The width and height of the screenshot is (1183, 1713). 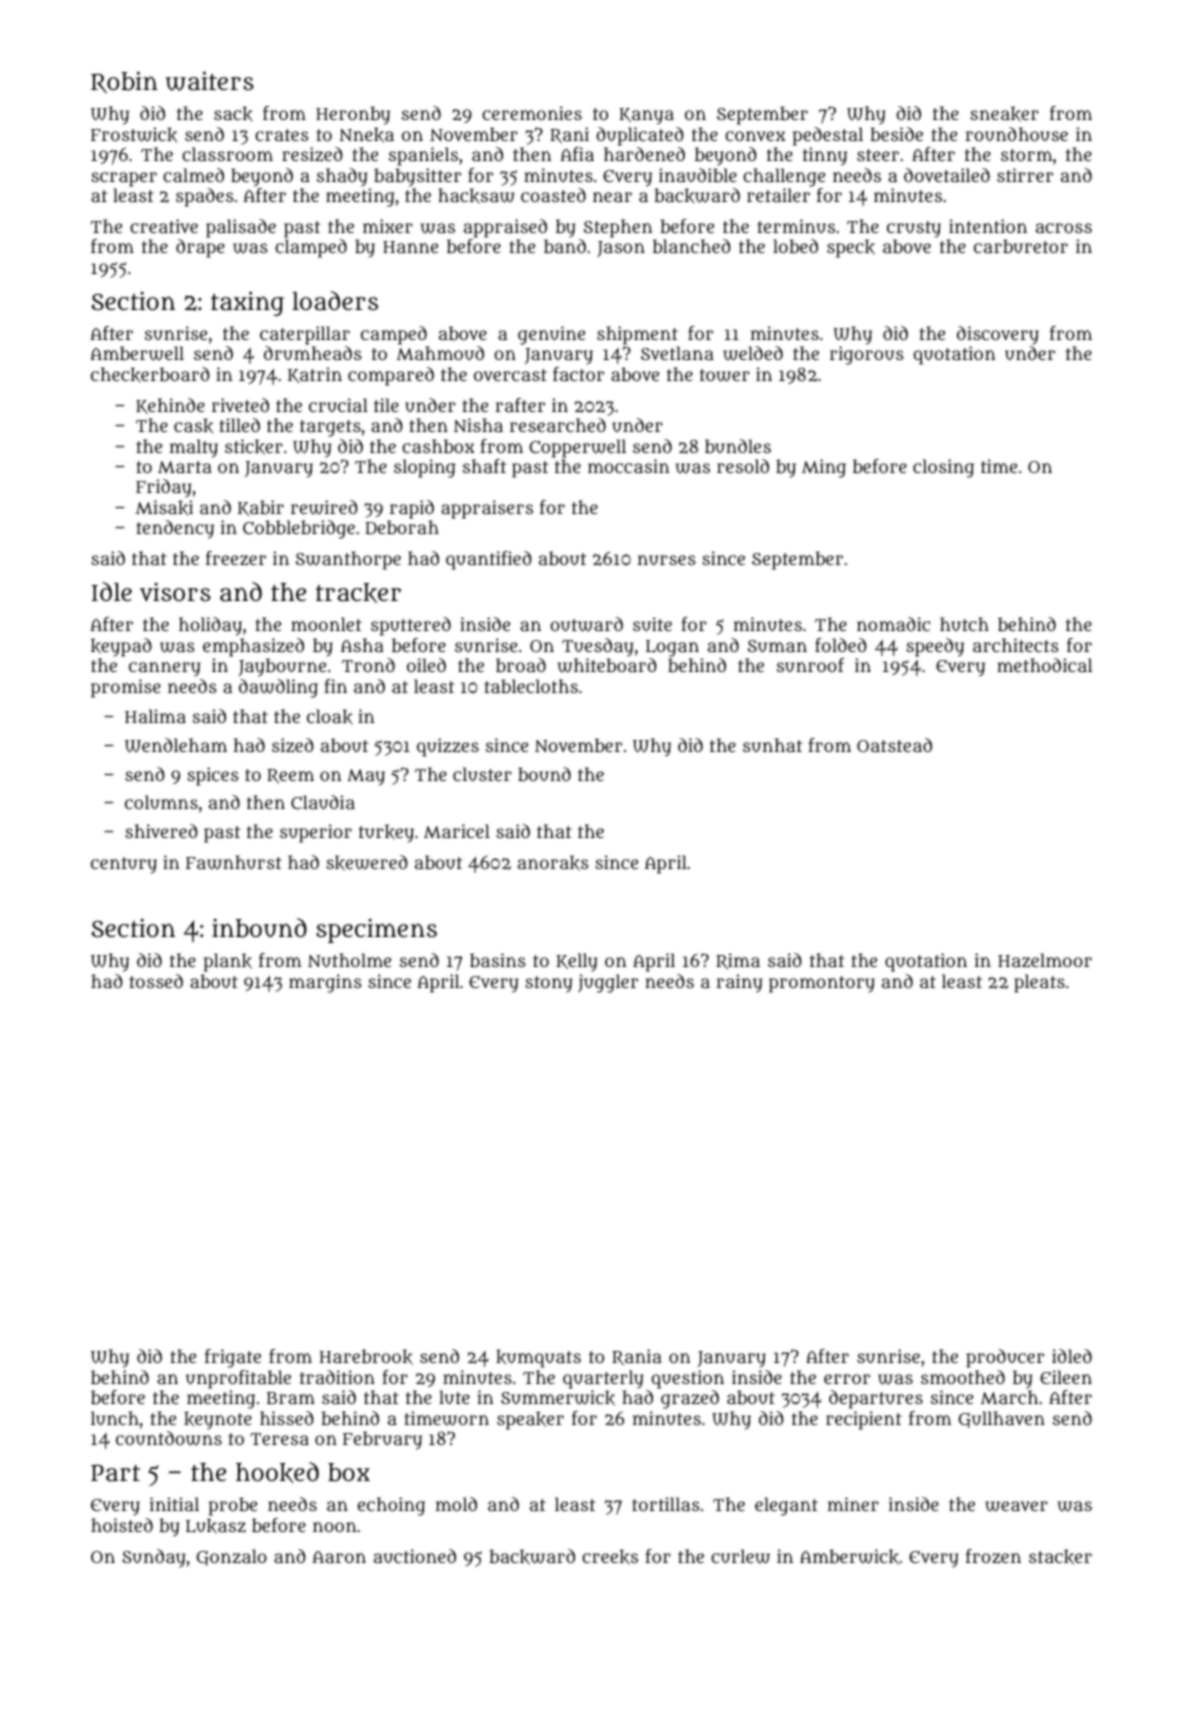 What do you see at coordinates (755, 136) in the screenshot?
I see `convex` at bounding box center [755, 136].
